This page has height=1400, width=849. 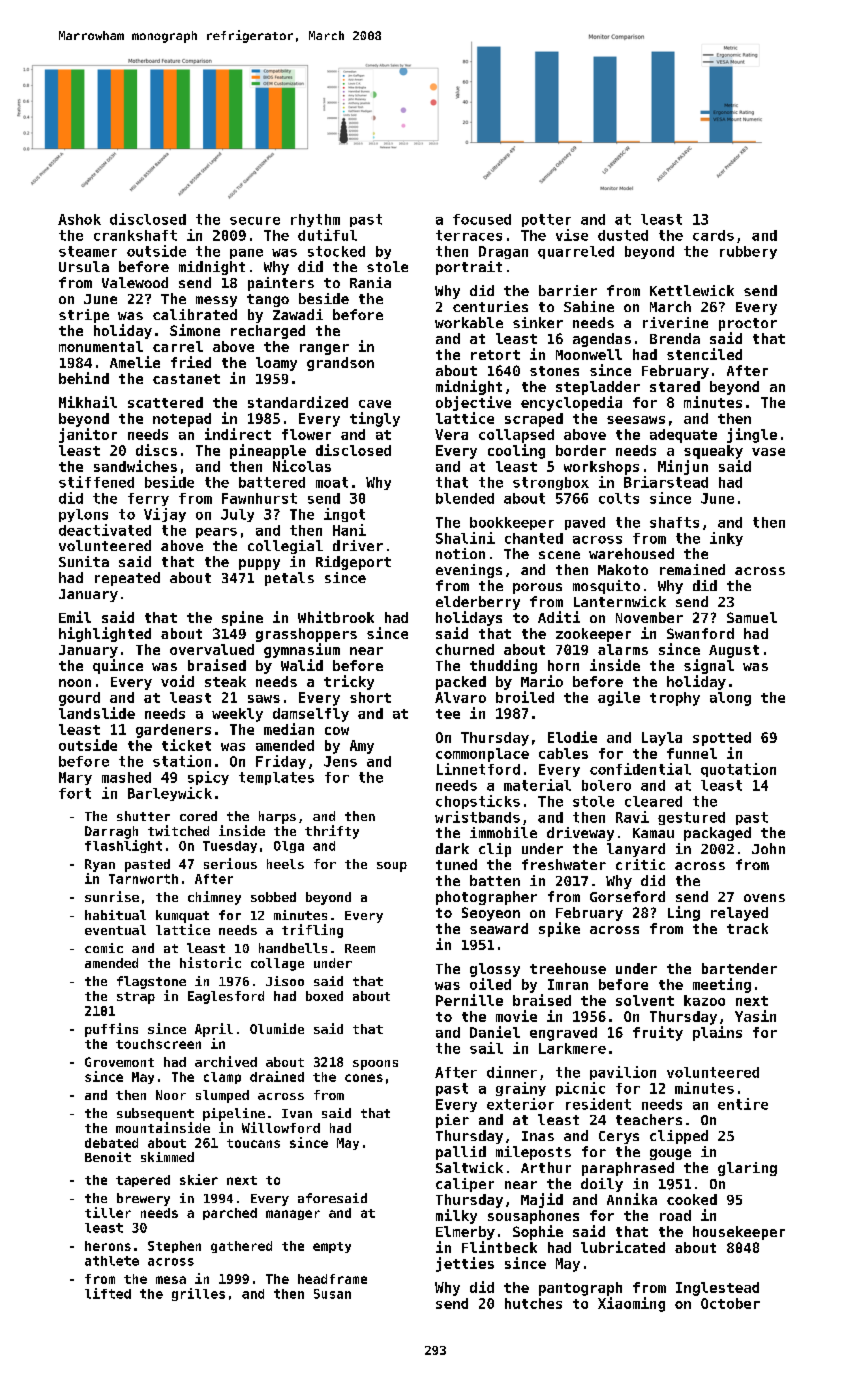 What do you see at coordinates (704, 1000) in the page?
I see `kazoo` at bounding box center [704, 1000].
